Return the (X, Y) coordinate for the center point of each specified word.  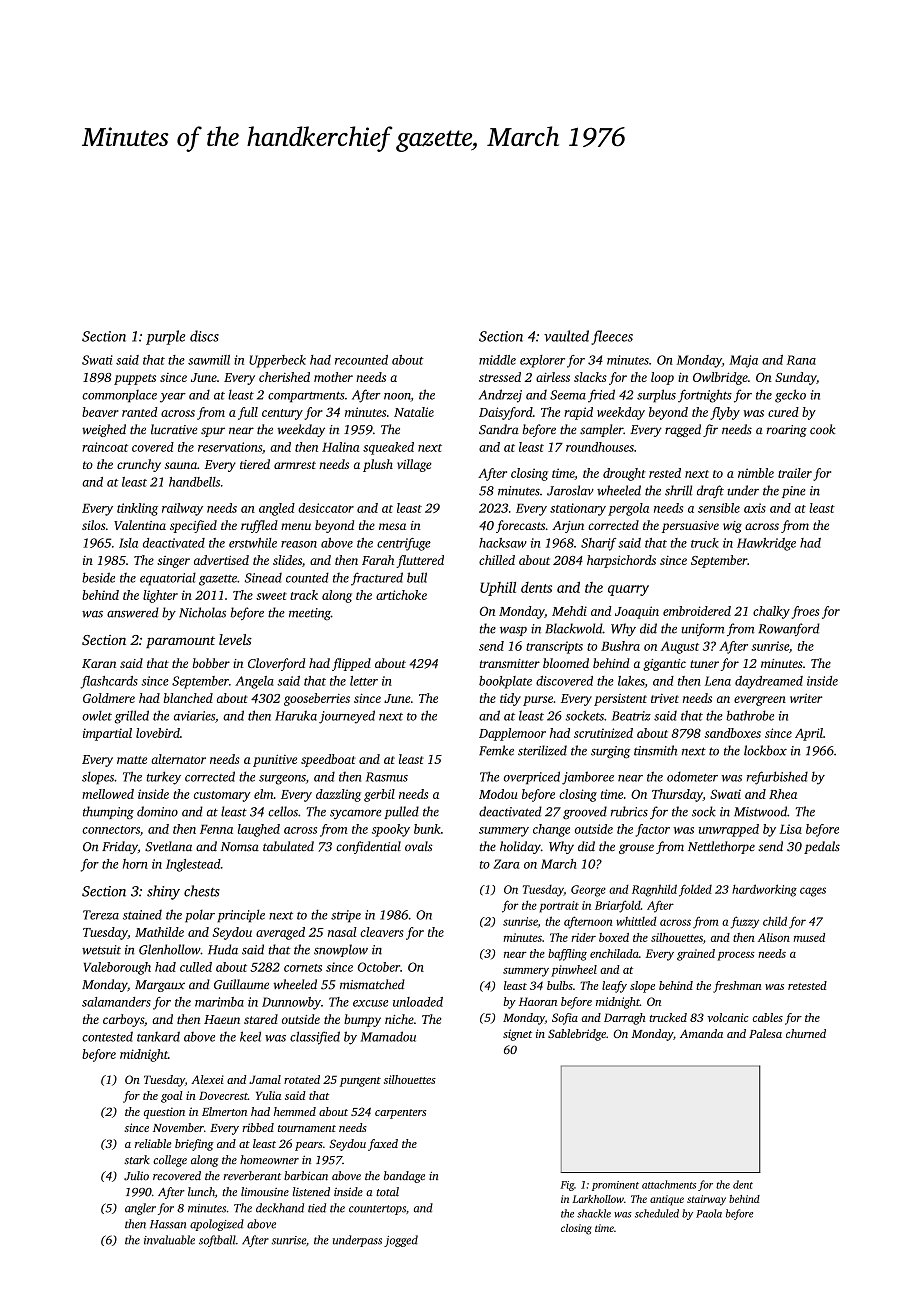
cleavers (381, 932)
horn (135, 864)
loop (662, 378)
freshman (737, 987)
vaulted (566, 336)
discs (204, 336)
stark (137, 1159)
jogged (401, 1241)
